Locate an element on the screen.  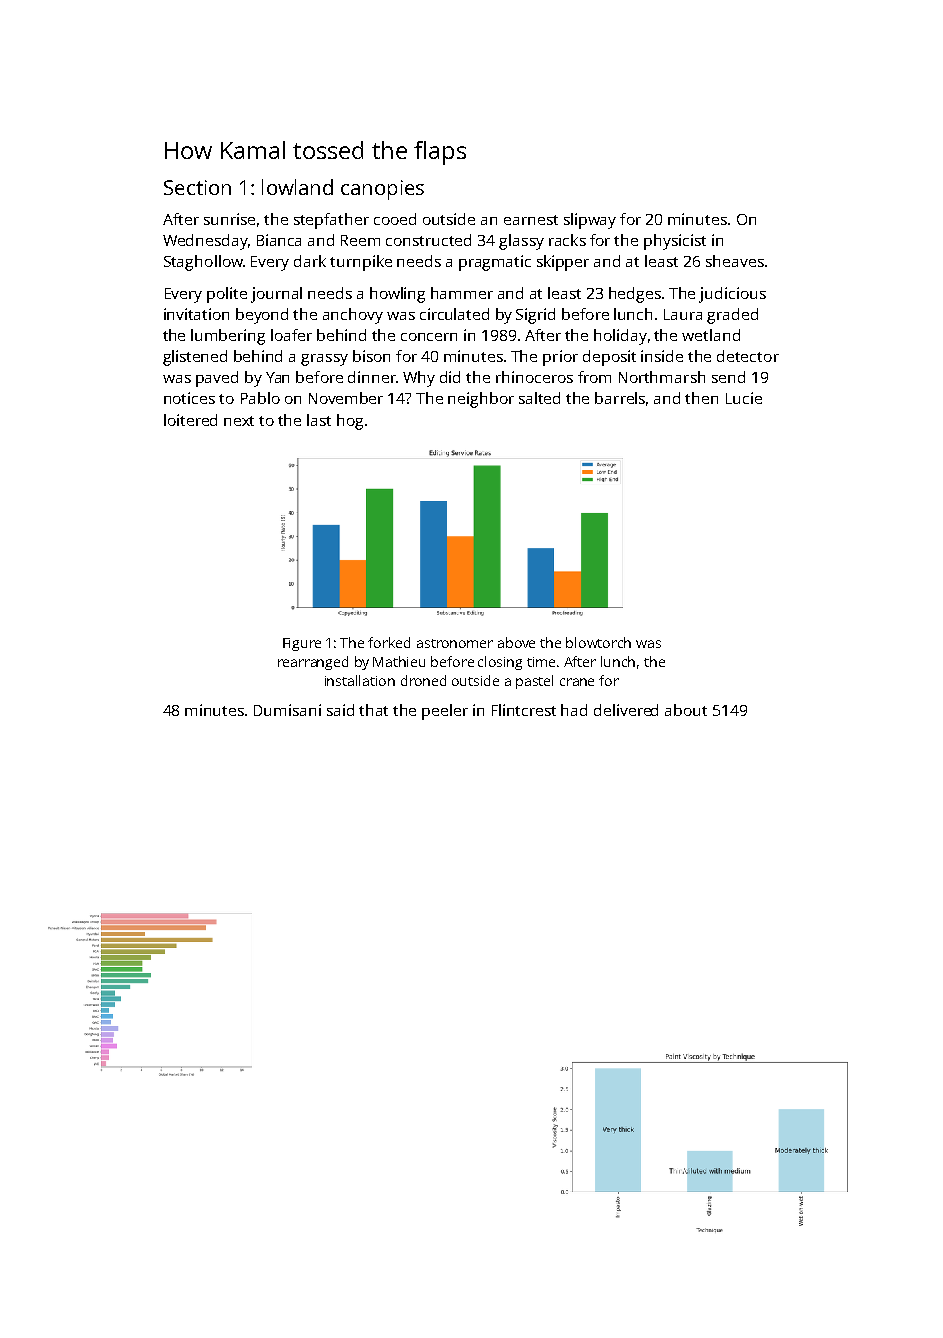
blowtorch is located at coordinates (598, 642).
